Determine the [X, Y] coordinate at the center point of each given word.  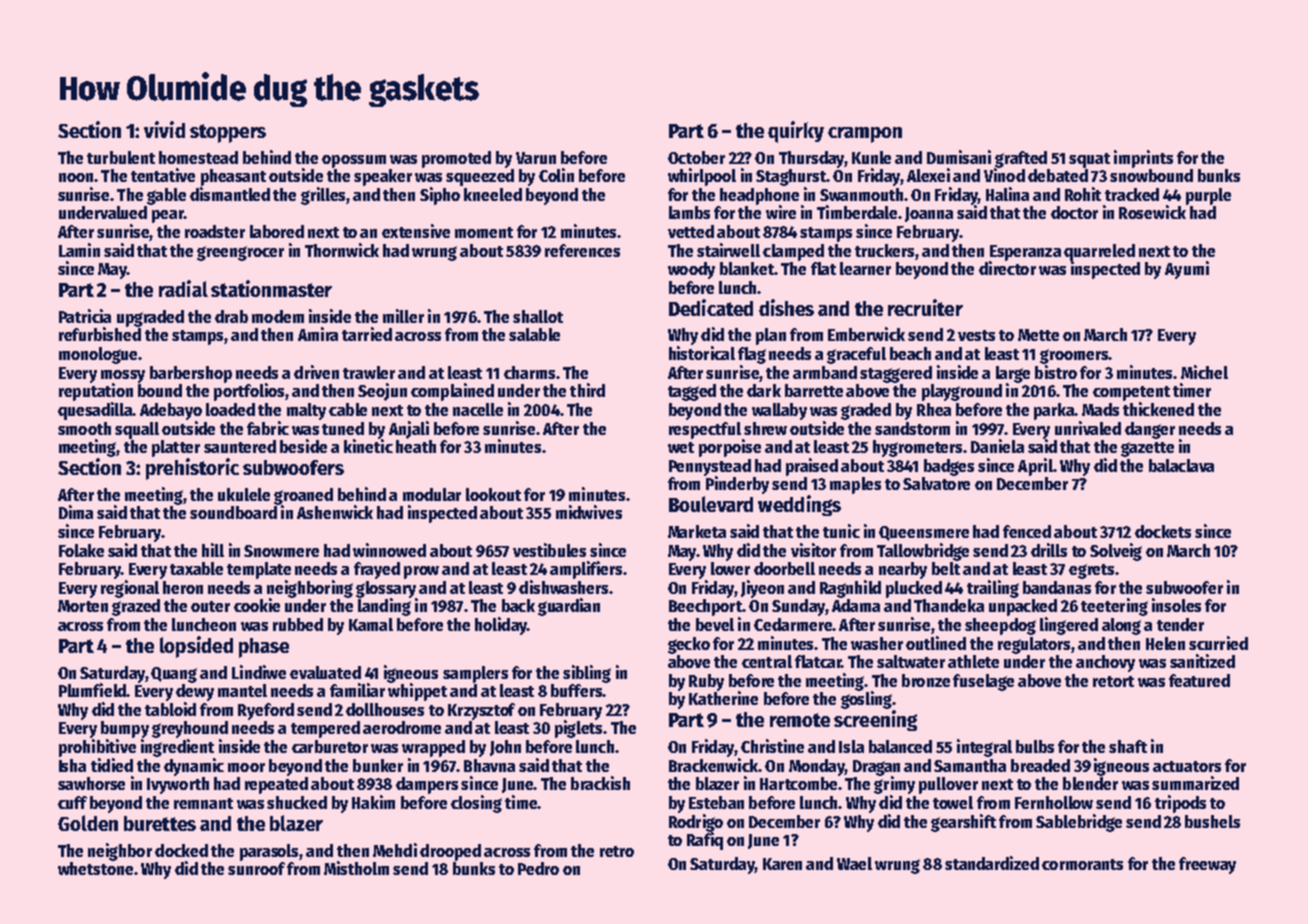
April [1035, 467]
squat [1089, 160]
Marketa [697, 531]
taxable [196, 568]
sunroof [256, 868]
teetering [1114, 607]
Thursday [811, 159]
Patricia [85, 316]
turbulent [121, 157]
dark [764, 390]
